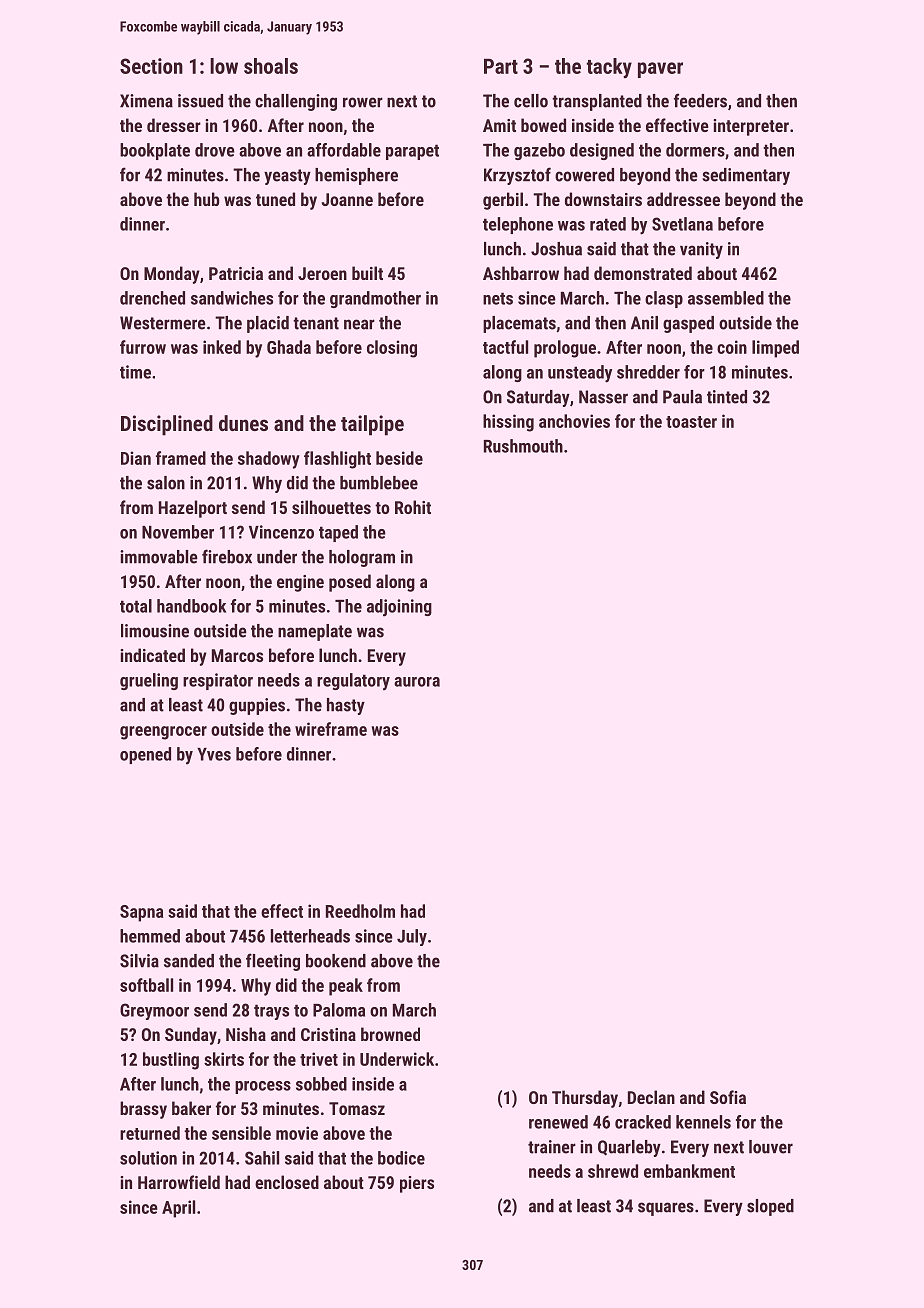 This document has height=1308, width=924. What do you see at coordinates (413, 507) in the document?
I see `Rohit` at bounding box center [413, 507].
